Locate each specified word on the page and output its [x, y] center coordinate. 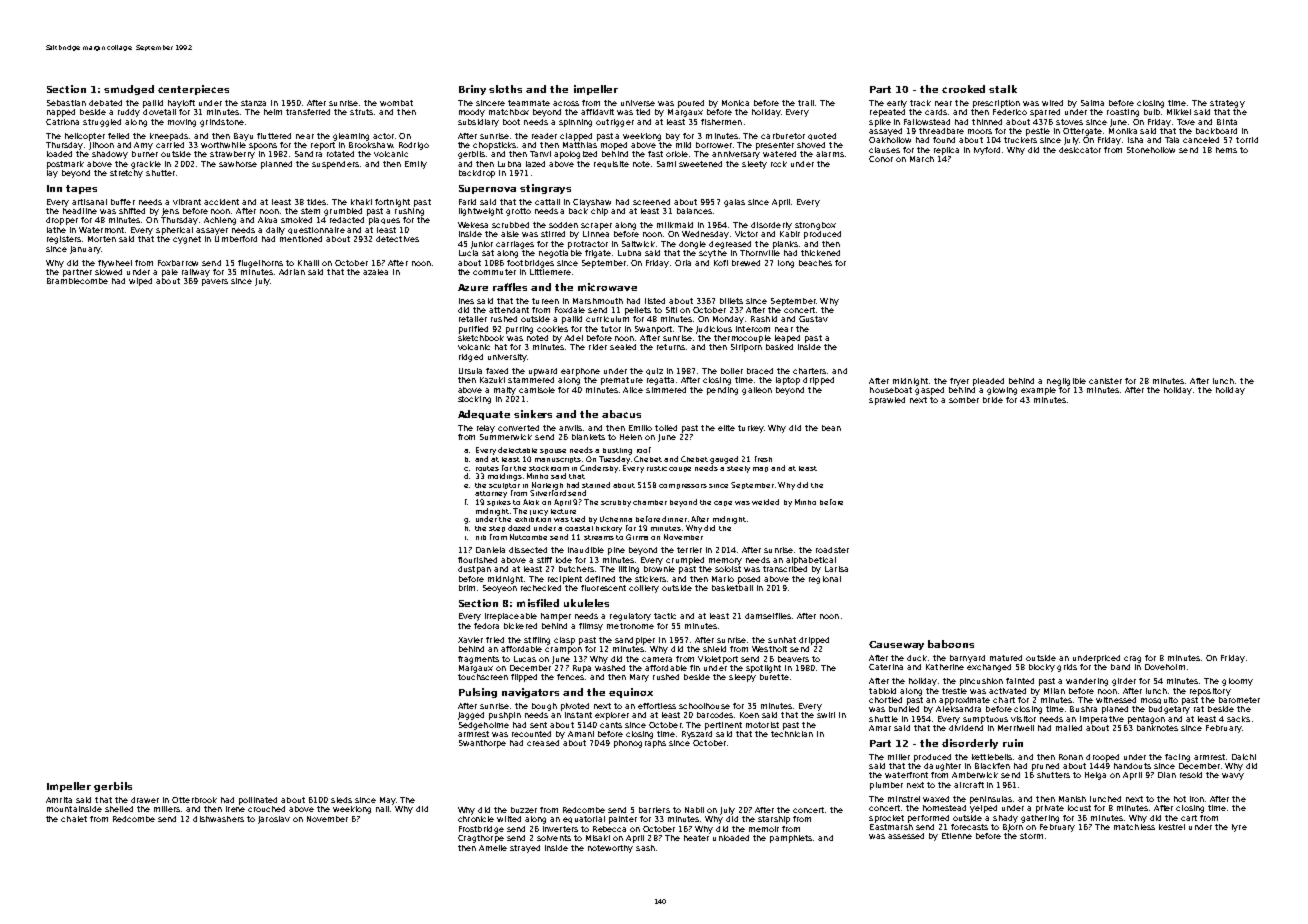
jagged [471, 716]
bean [831, 428]
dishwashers [218, 819]
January [85, 250]
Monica [735, 103]
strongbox [815, 226]
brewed [746, 263]
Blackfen [992, 766]
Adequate [484, 415]
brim [467, 588]
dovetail [159, 112]
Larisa [836, 569]
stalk [1003, 89]
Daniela [490, 550]
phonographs [640, 744]
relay [486, 429]
